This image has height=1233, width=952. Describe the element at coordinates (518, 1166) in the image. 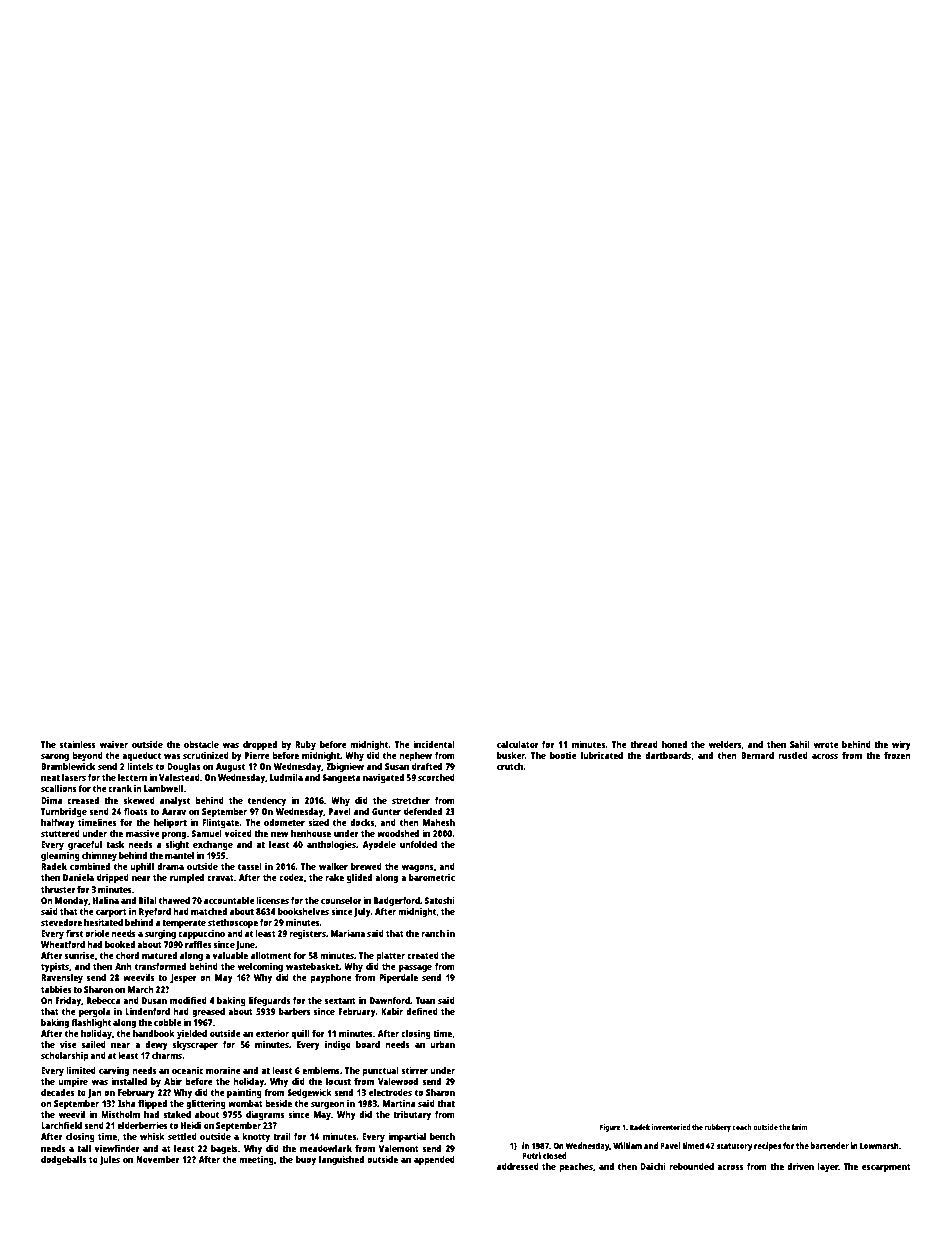

I see `addressed` at that location.
